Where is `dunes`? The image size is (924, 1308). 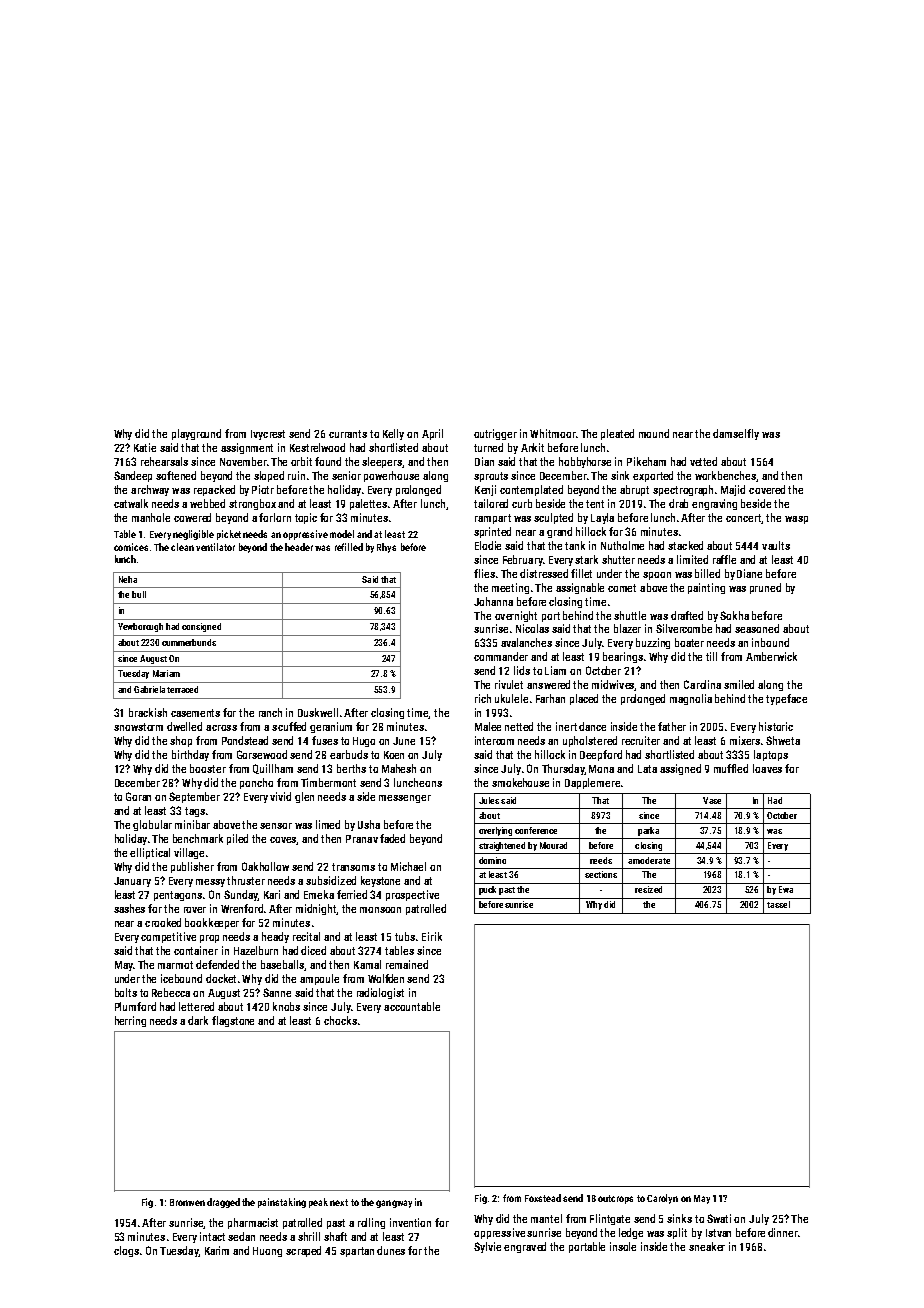
dunes is located at coordinates (391, 1250).
